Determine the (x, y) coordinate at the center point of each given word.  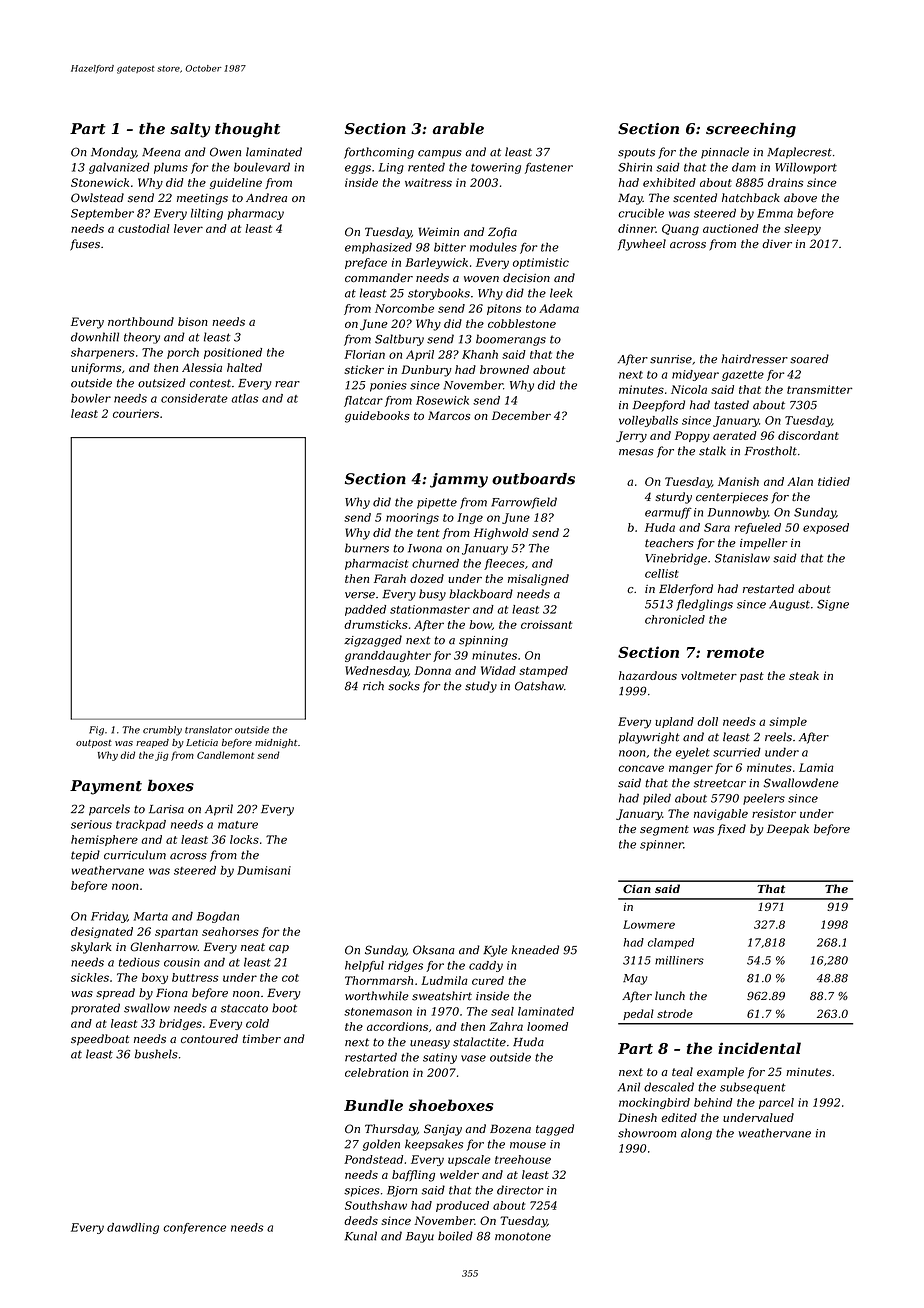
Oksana (433, 950)
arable (458, 128)
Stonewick (100, 182)
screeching (751, 130)
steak (804, 675)
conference (194, 1228)
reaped (152, 743)
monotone (523, 1236)
